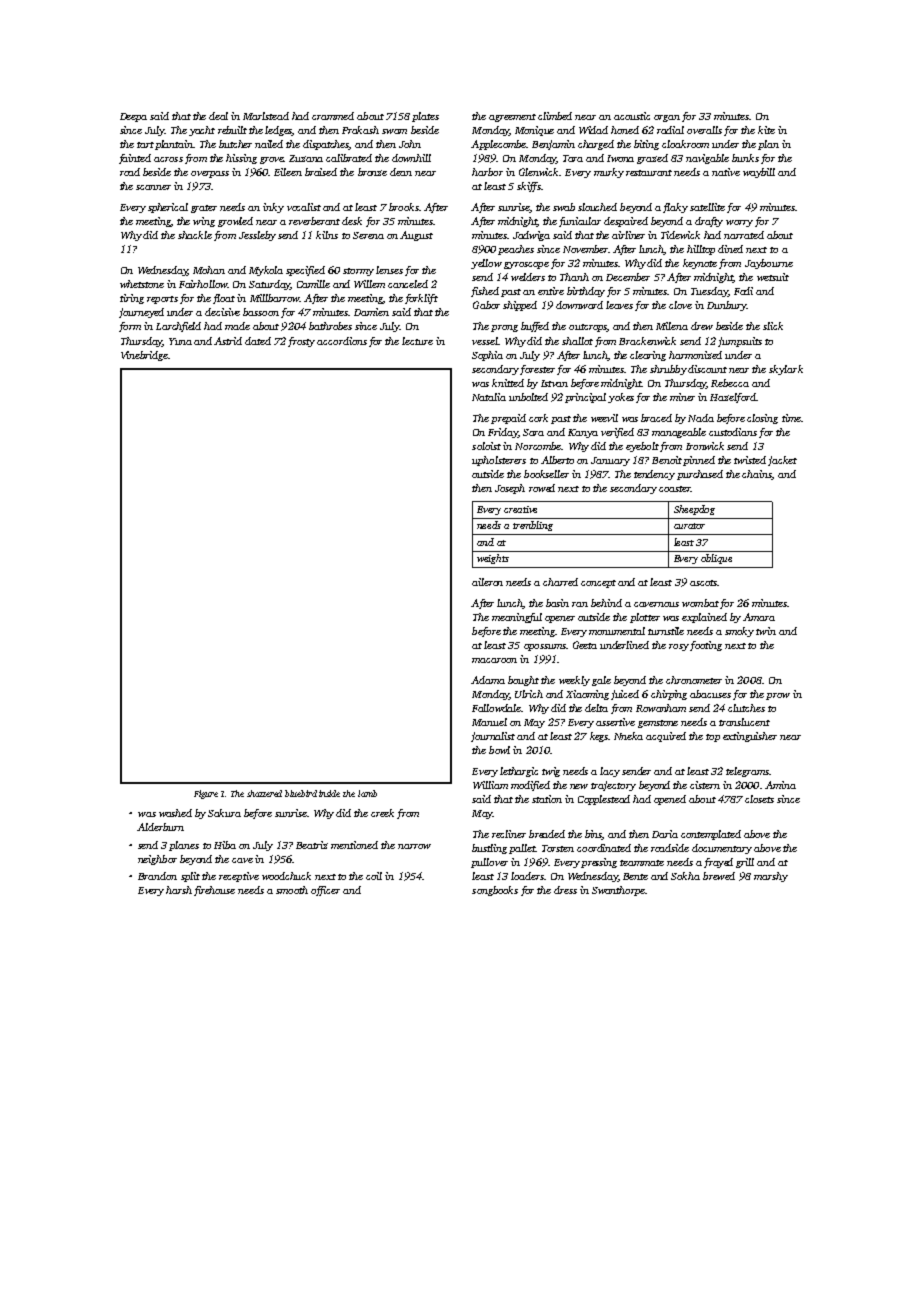 This screenshot has height=1308, width=924. I want to click on Eileen, so click(288, 172).
